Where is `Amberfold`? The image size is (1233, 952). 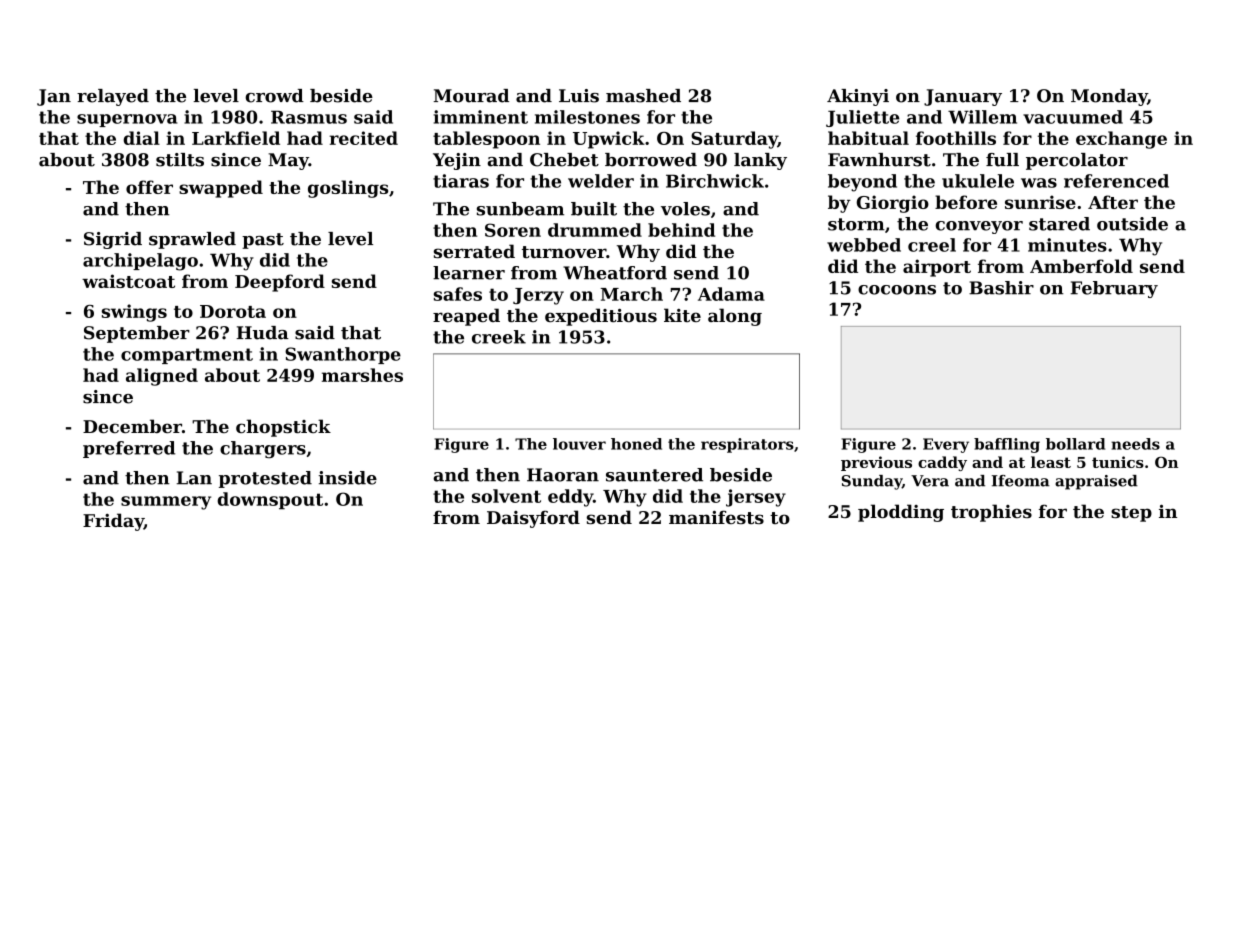
Amberfold is located at coordinates (1081, 266).
